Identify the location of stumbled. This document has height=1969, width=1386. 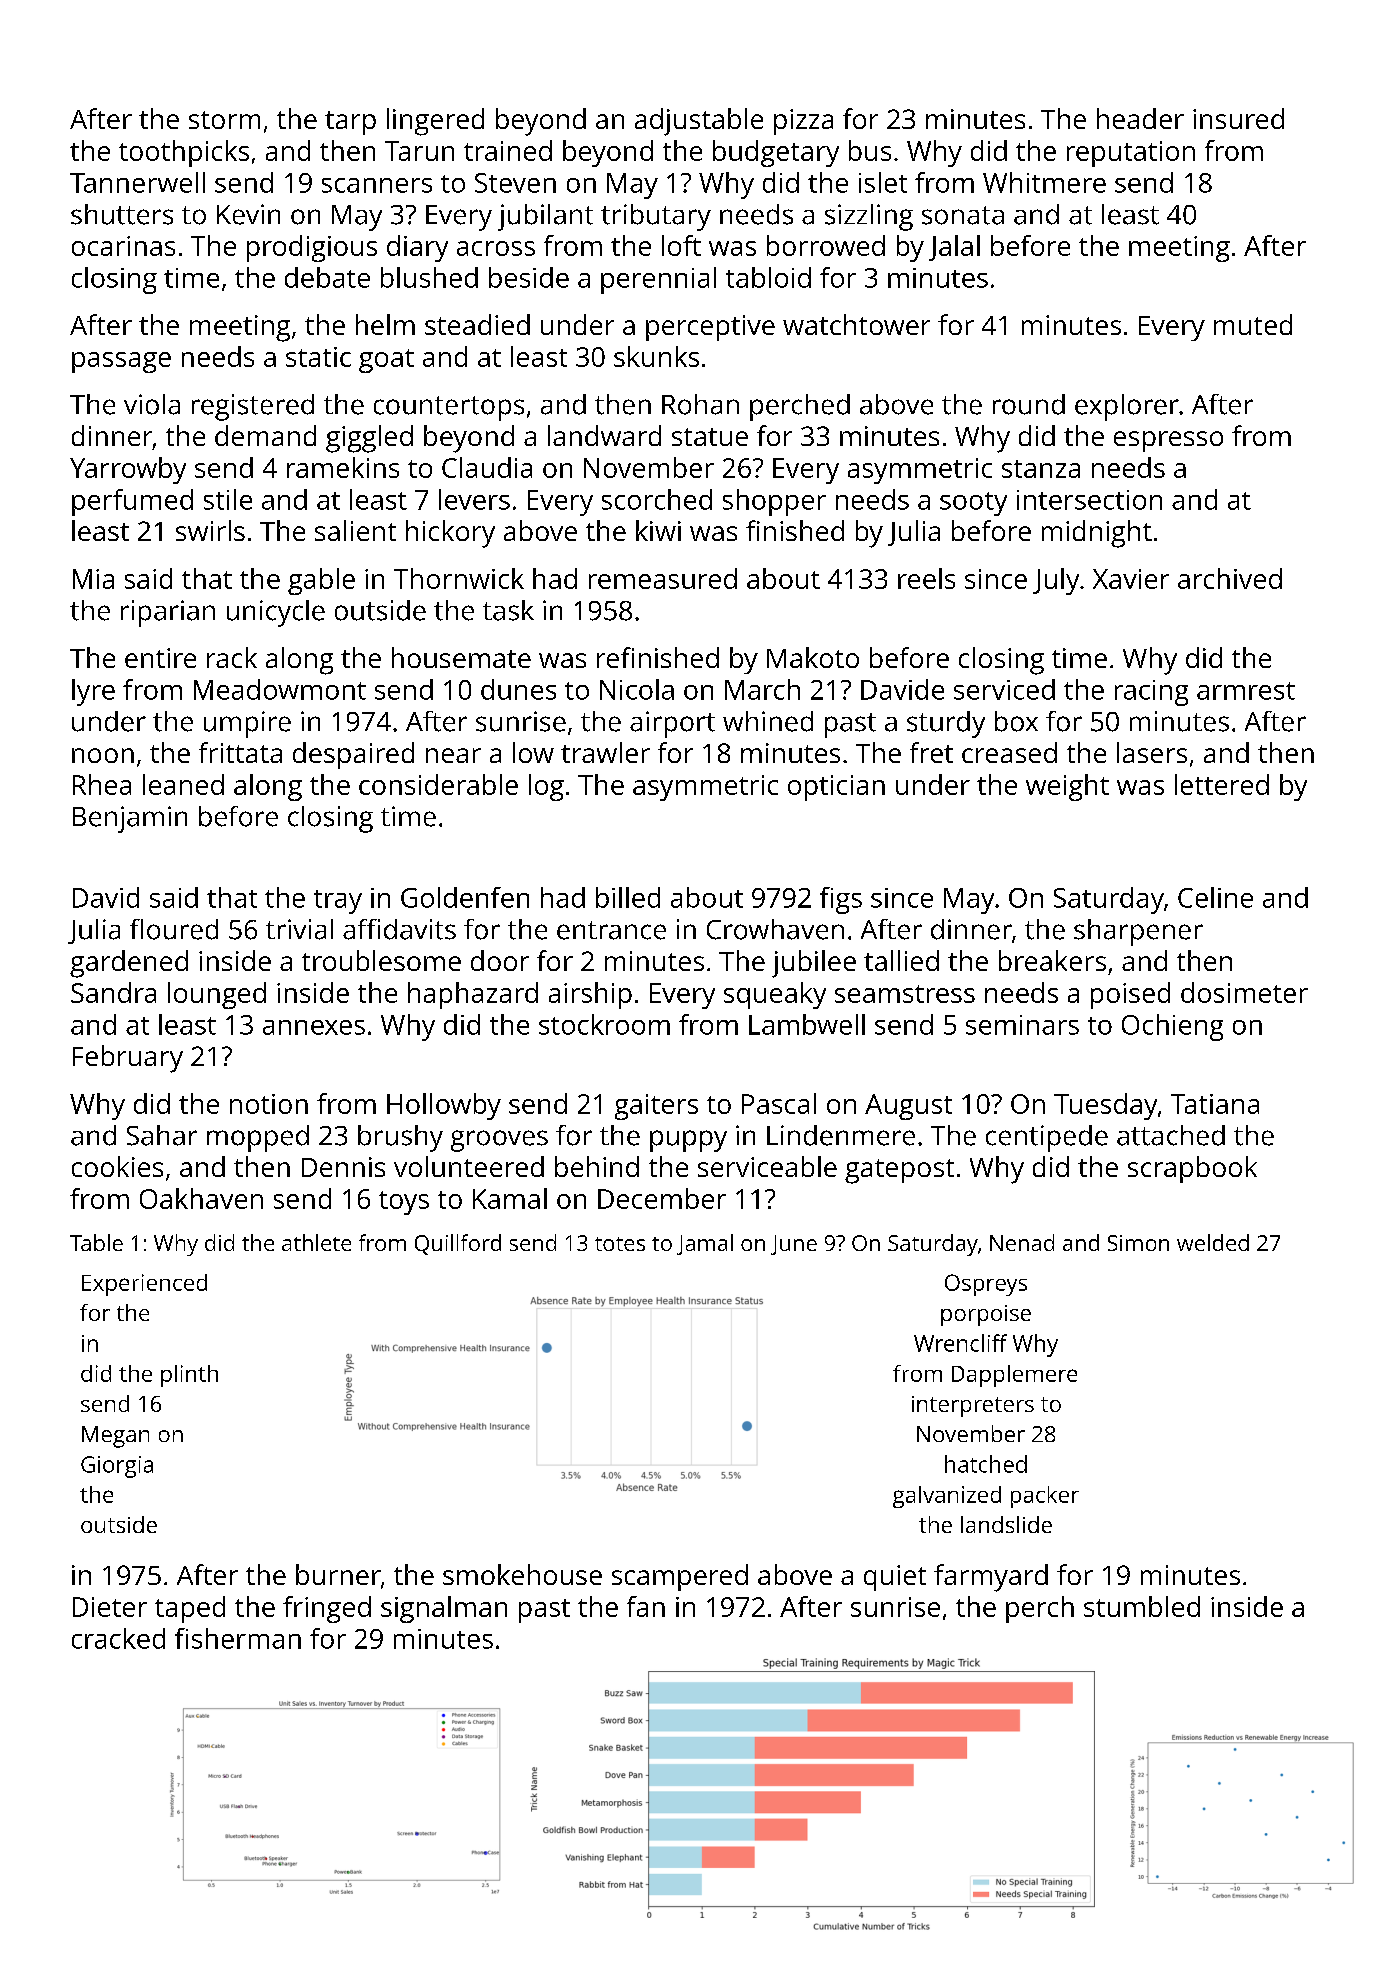
(1142, 1606).
